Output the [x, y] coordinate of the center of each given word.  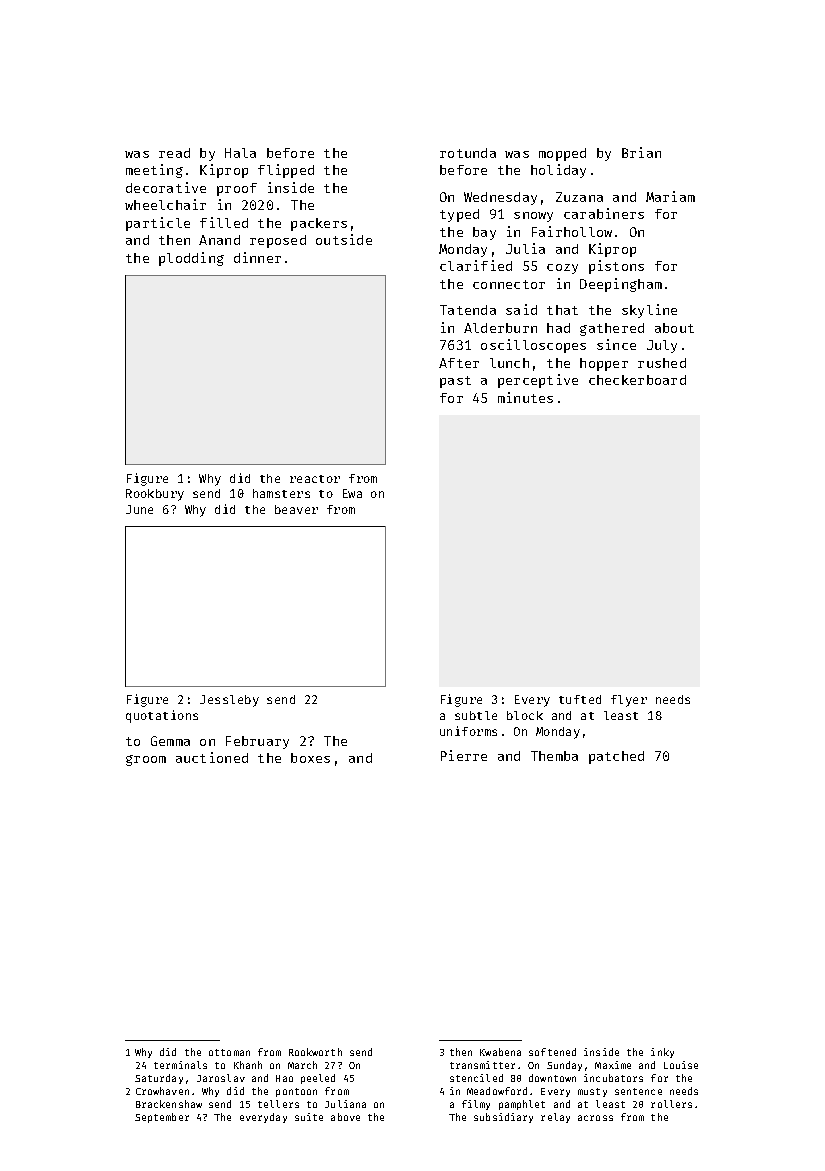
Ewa [352, 493]
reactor [315, 479]
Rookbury [155, 495]
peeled [318, 1079]
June [139, 509]
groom [146, 760]
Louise [681, 1065]
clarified [476, 265]
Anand [219, 240]
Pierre [464, 755]
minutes [525, 397]
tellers [278, 1104]
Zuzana [579, 197]
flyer [629, 701]
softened [552, 1052]
